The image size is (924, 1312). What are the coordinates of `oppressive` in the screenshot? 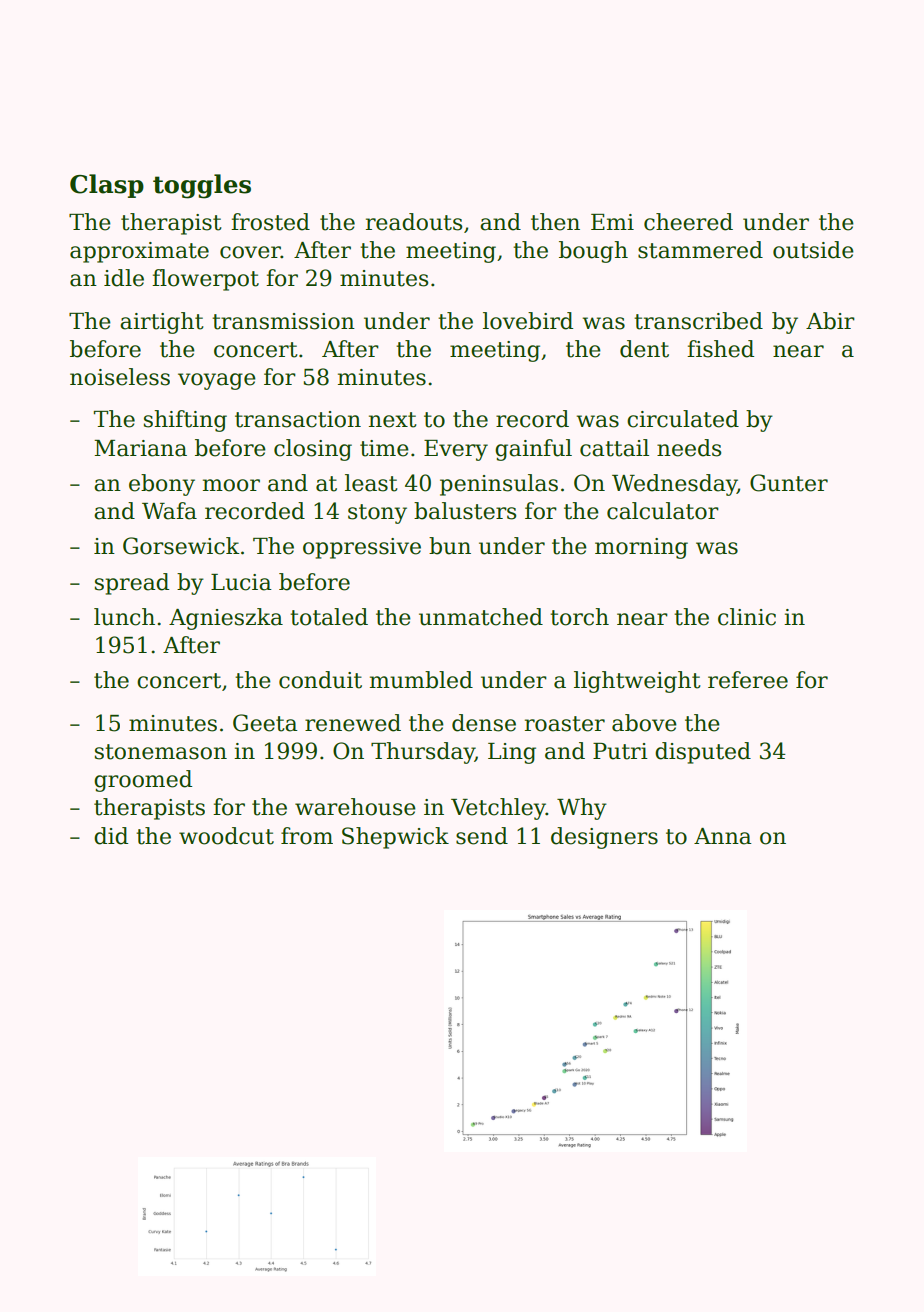 It's located at (362, 548).
